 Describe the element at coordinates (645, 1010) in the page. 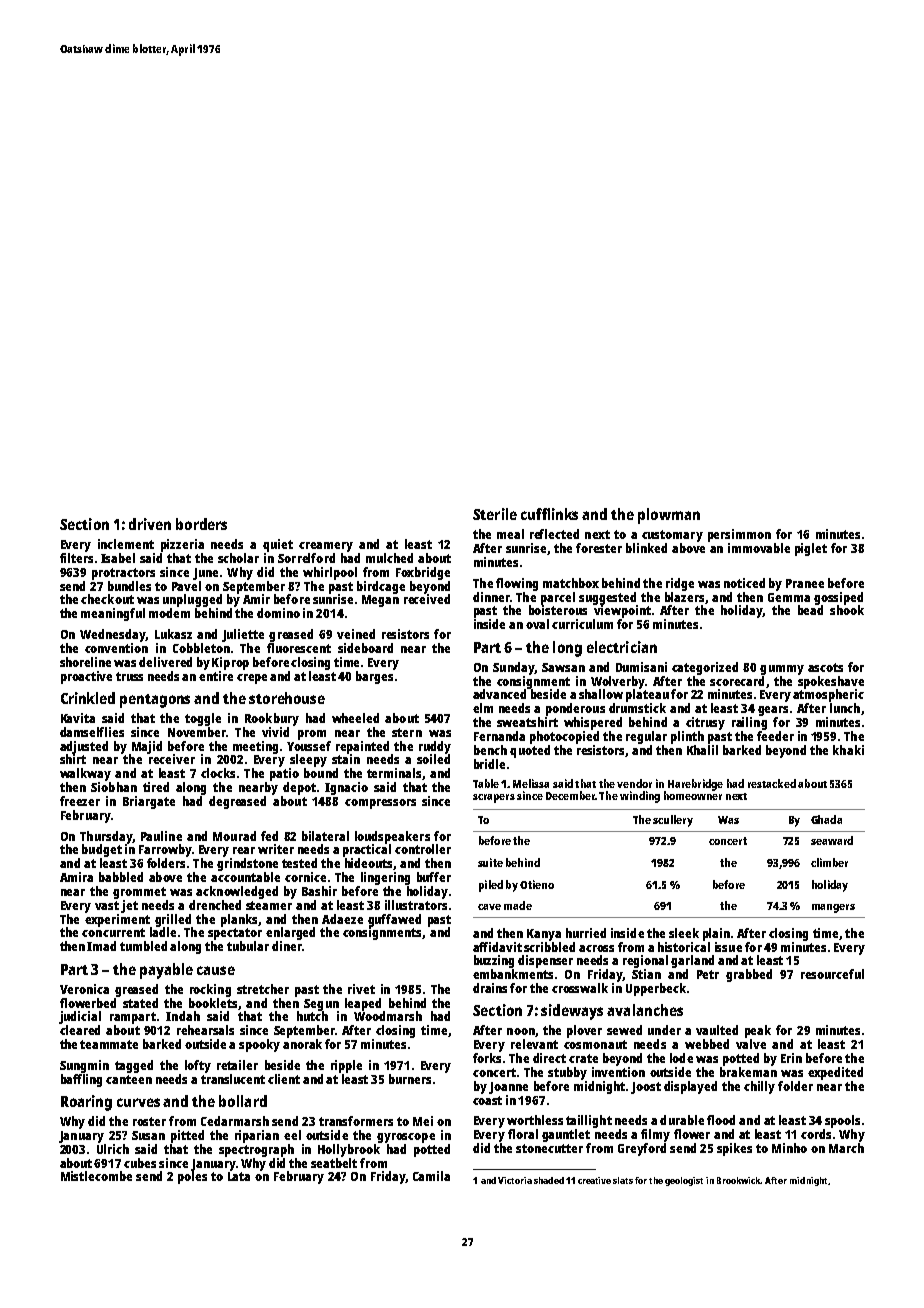

I see `avalanches` at that location.
